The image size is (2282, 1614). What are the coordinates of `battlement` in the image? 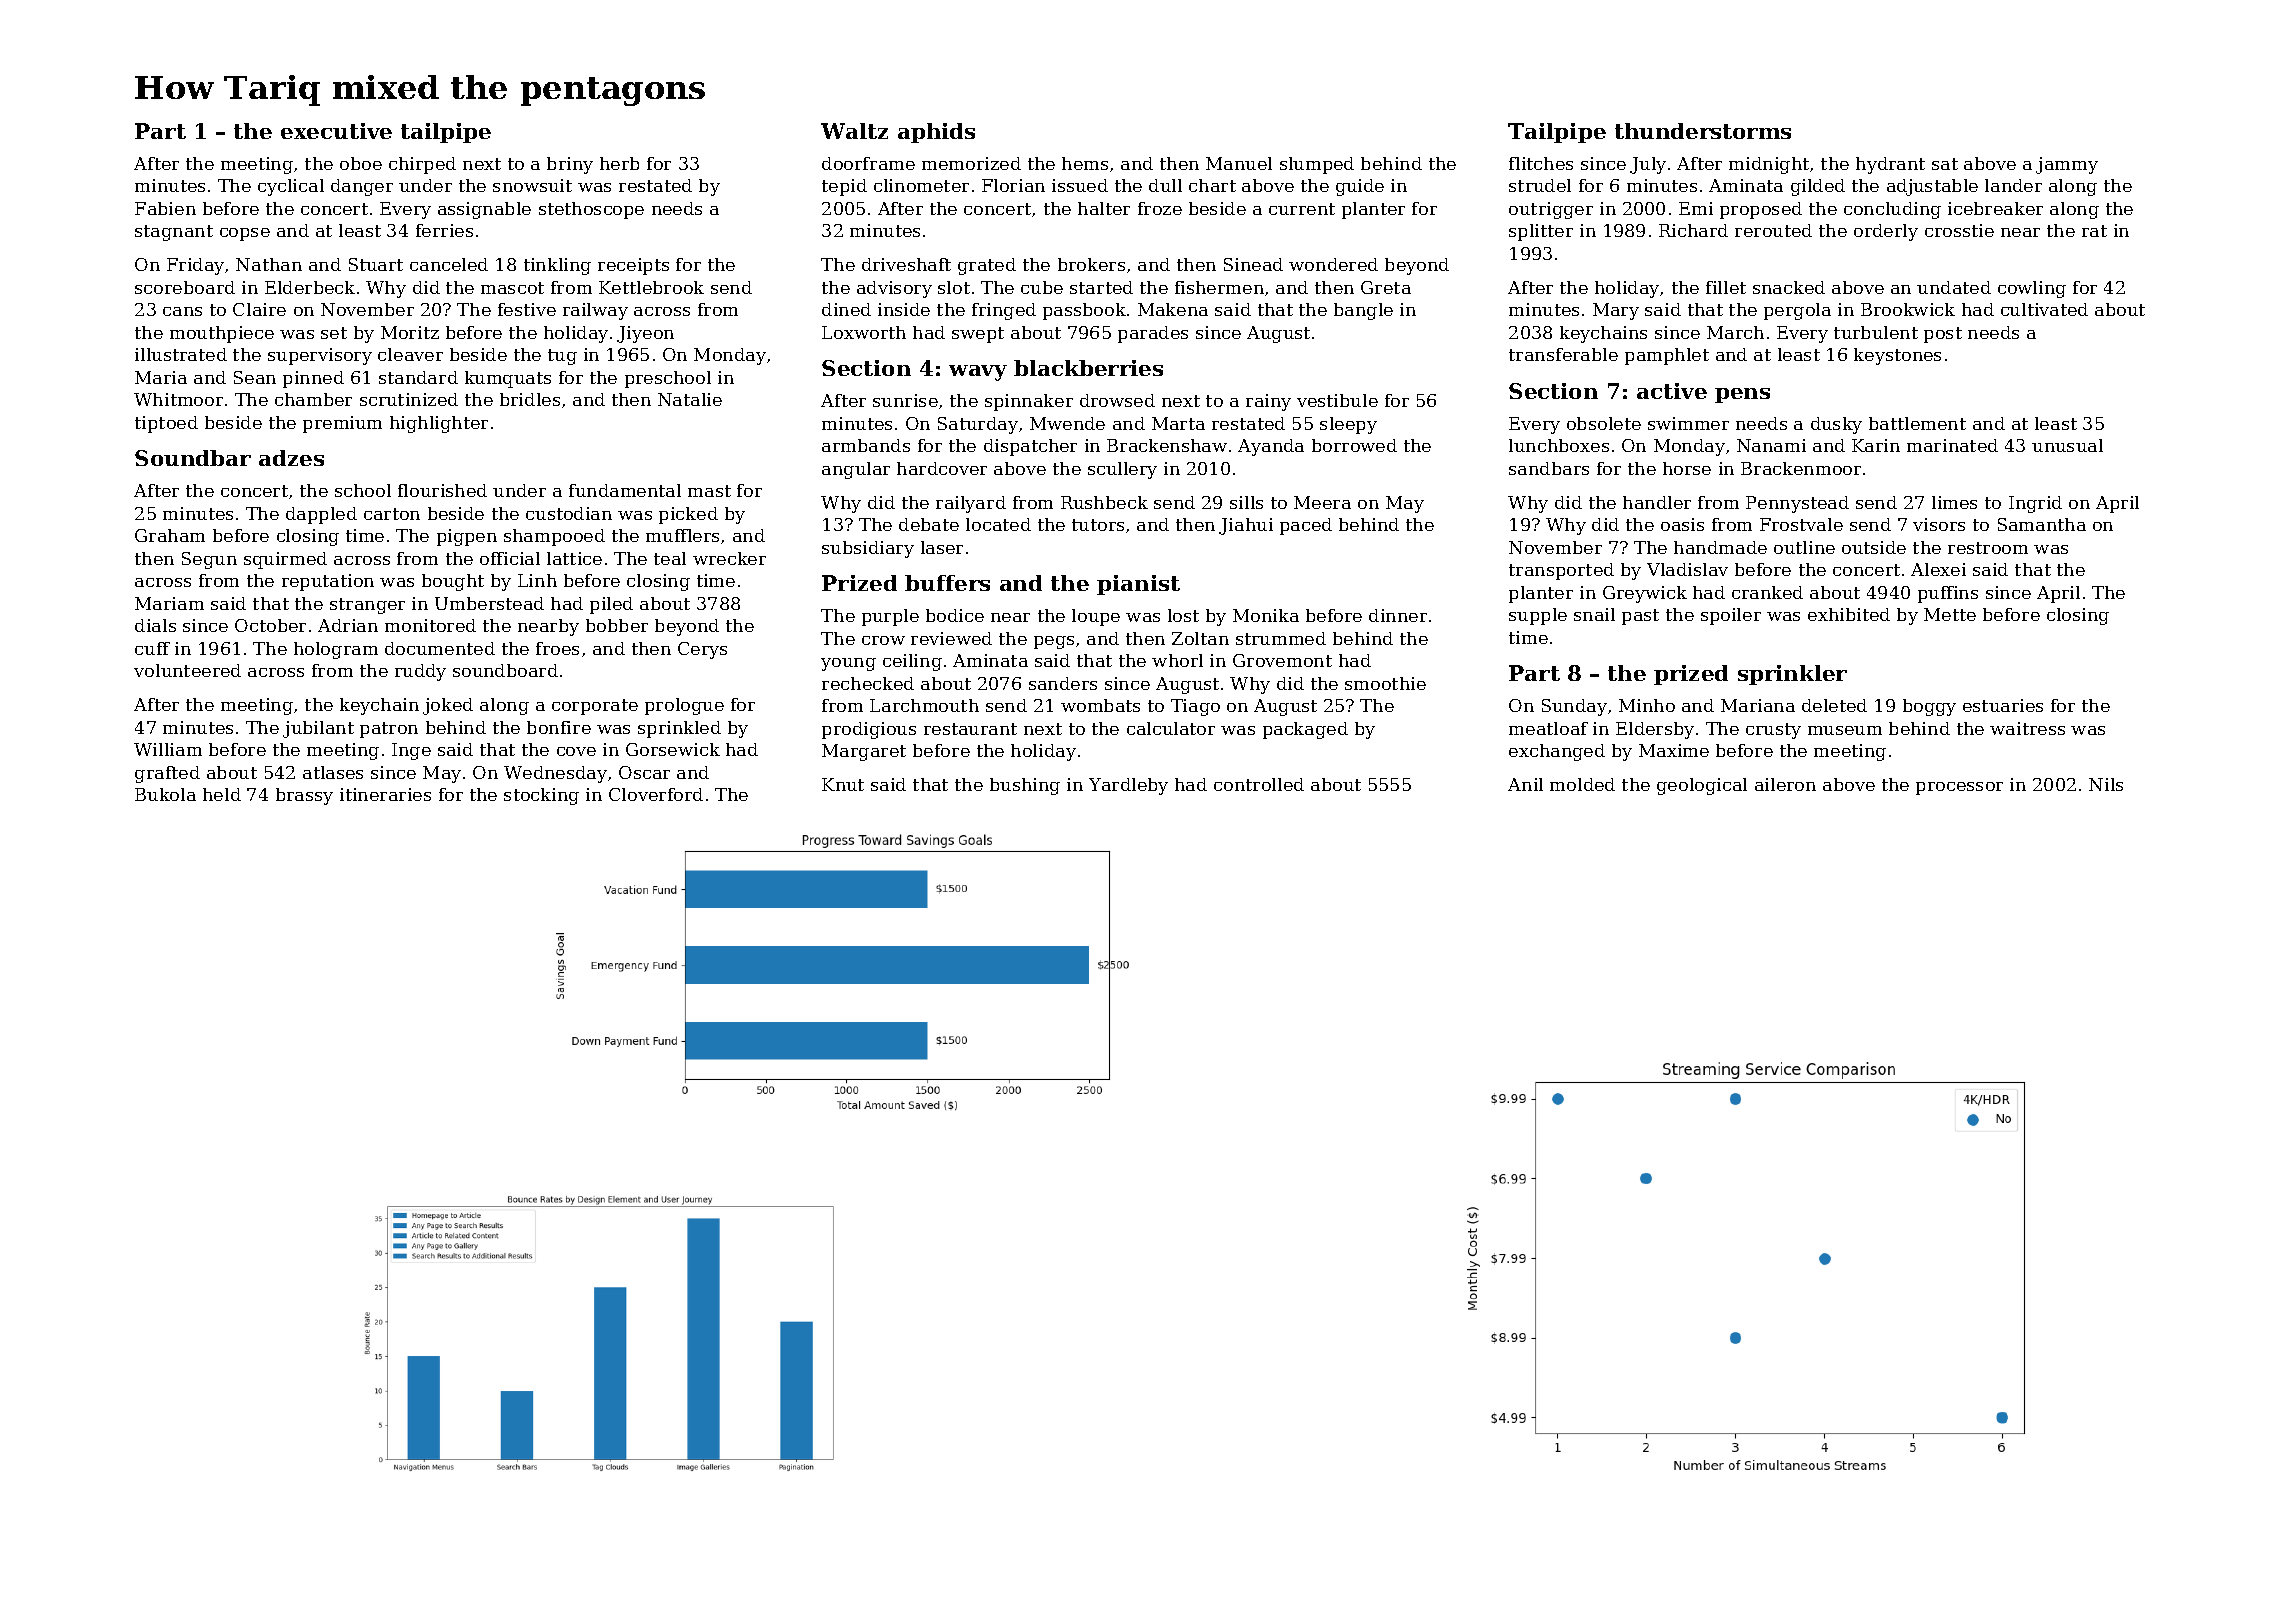 It's located at (1917, 423).
